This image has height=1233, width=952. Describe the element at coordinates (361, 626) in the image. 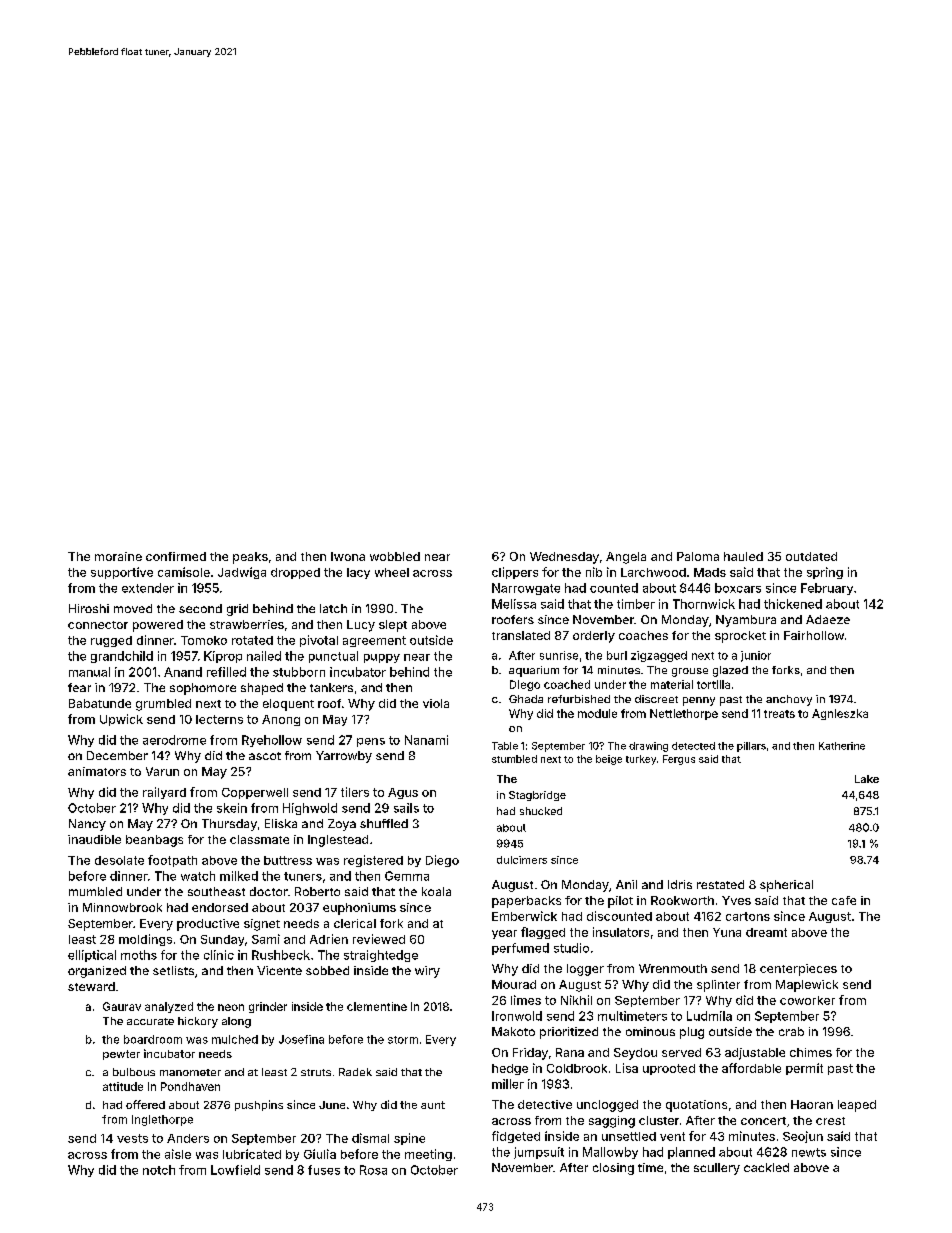

I see `Lucy` at that location.
